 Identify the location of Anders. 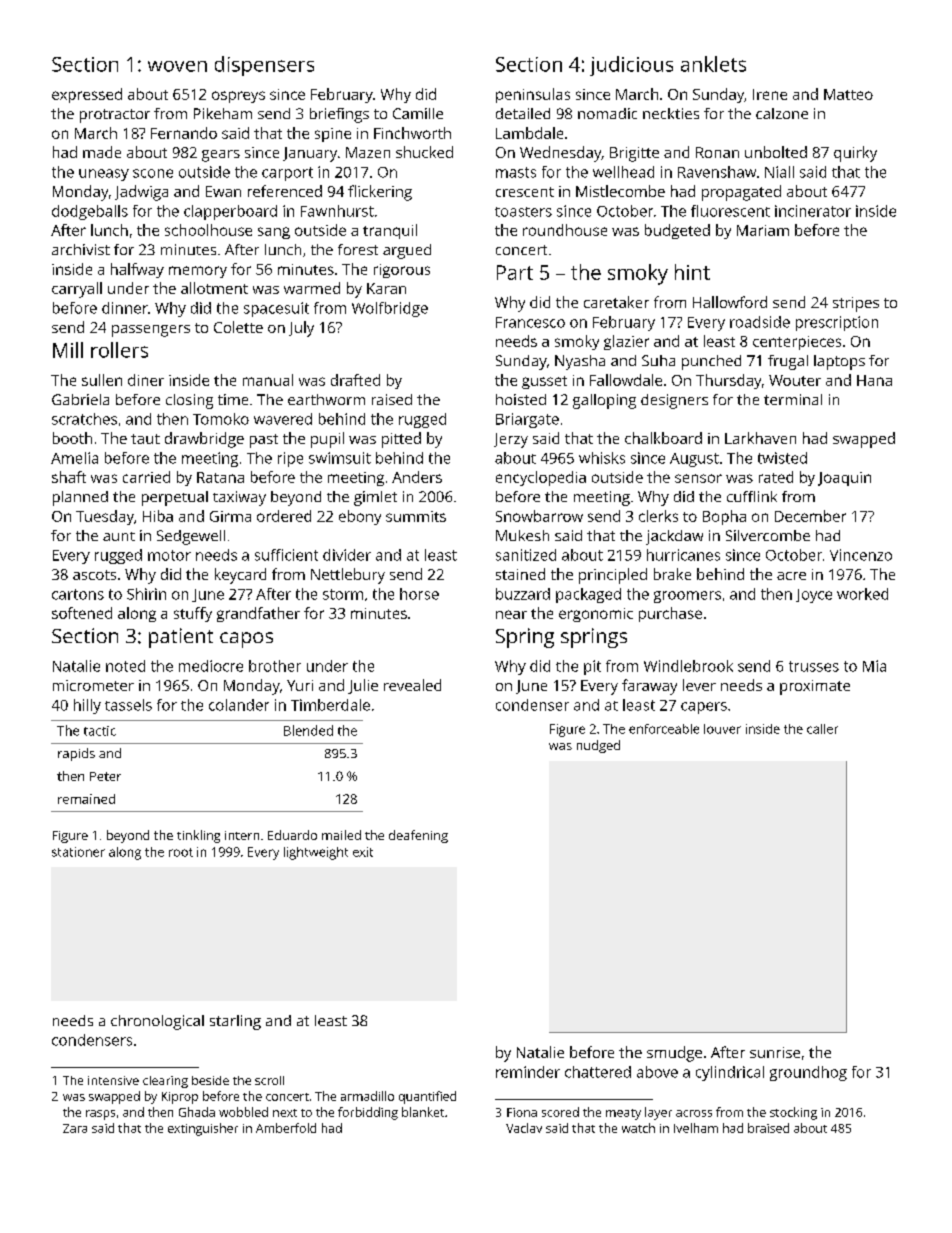
(417, 477).
